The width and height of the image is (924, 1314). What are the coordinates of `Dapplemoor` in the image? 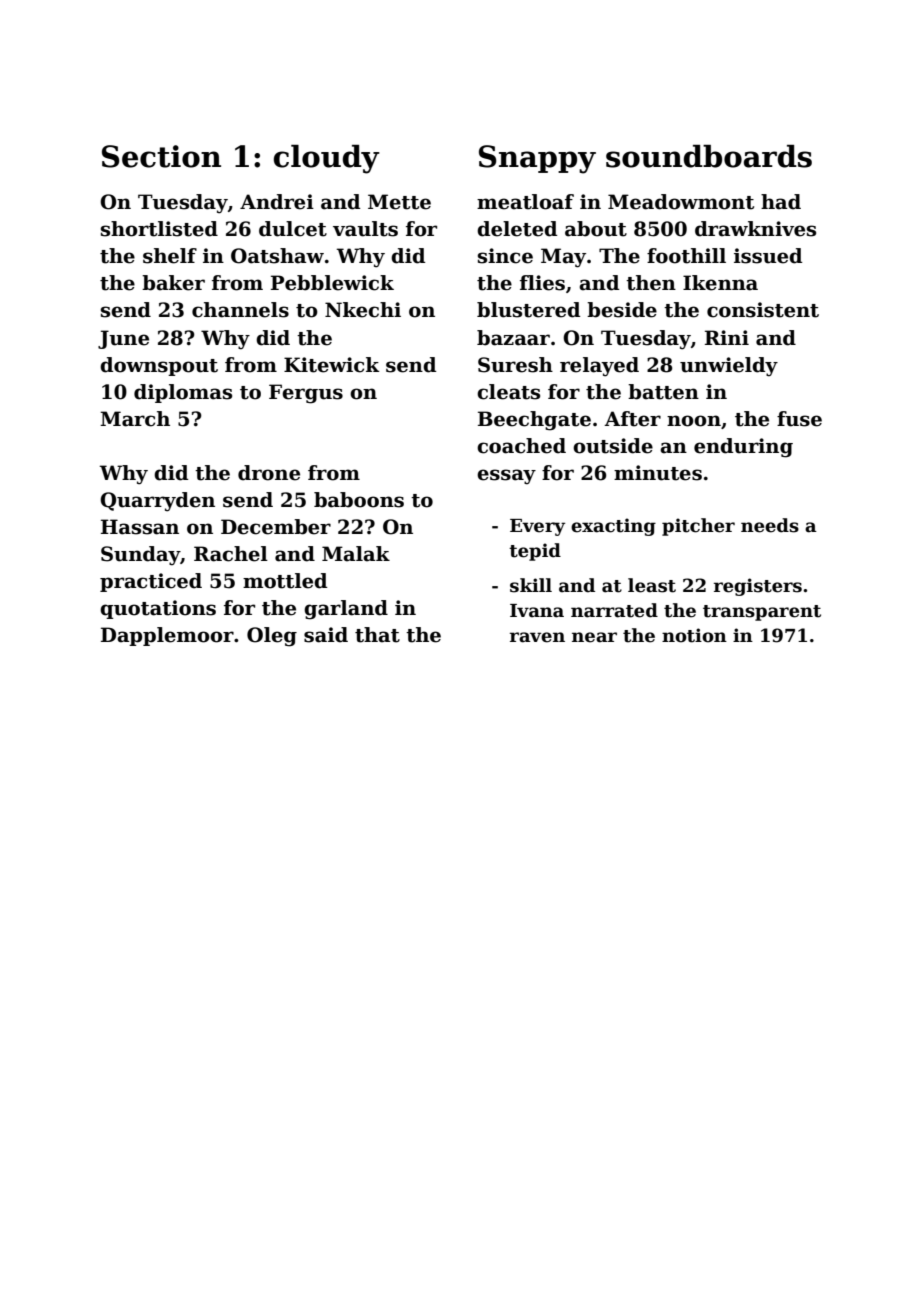 It's located at (167, 636).
